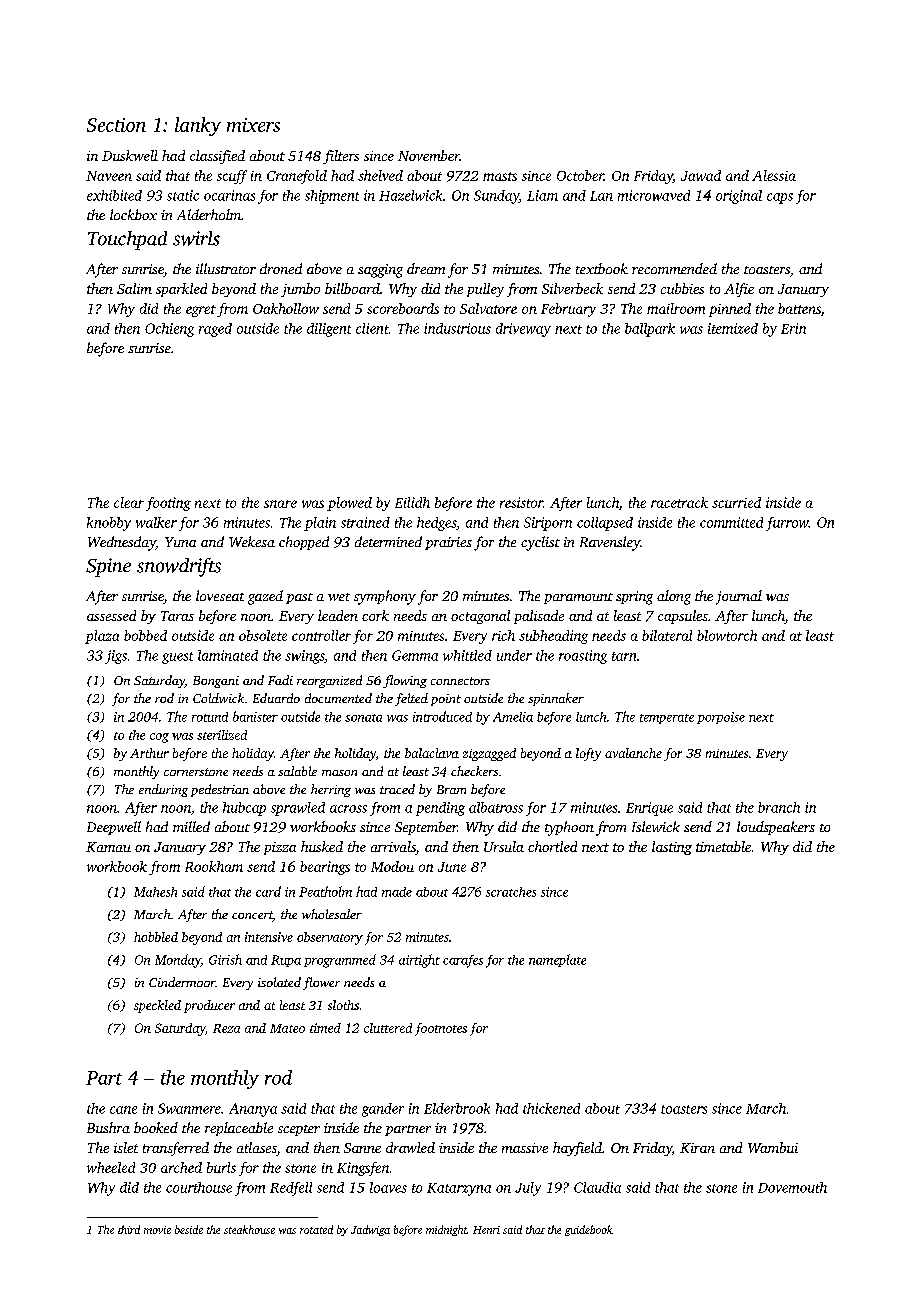 This screenshot has height=1308, width=924. What do you see at coordinates (723, 846) in the screenshot?
I see `timetable` at bounding box center [723, 846].
